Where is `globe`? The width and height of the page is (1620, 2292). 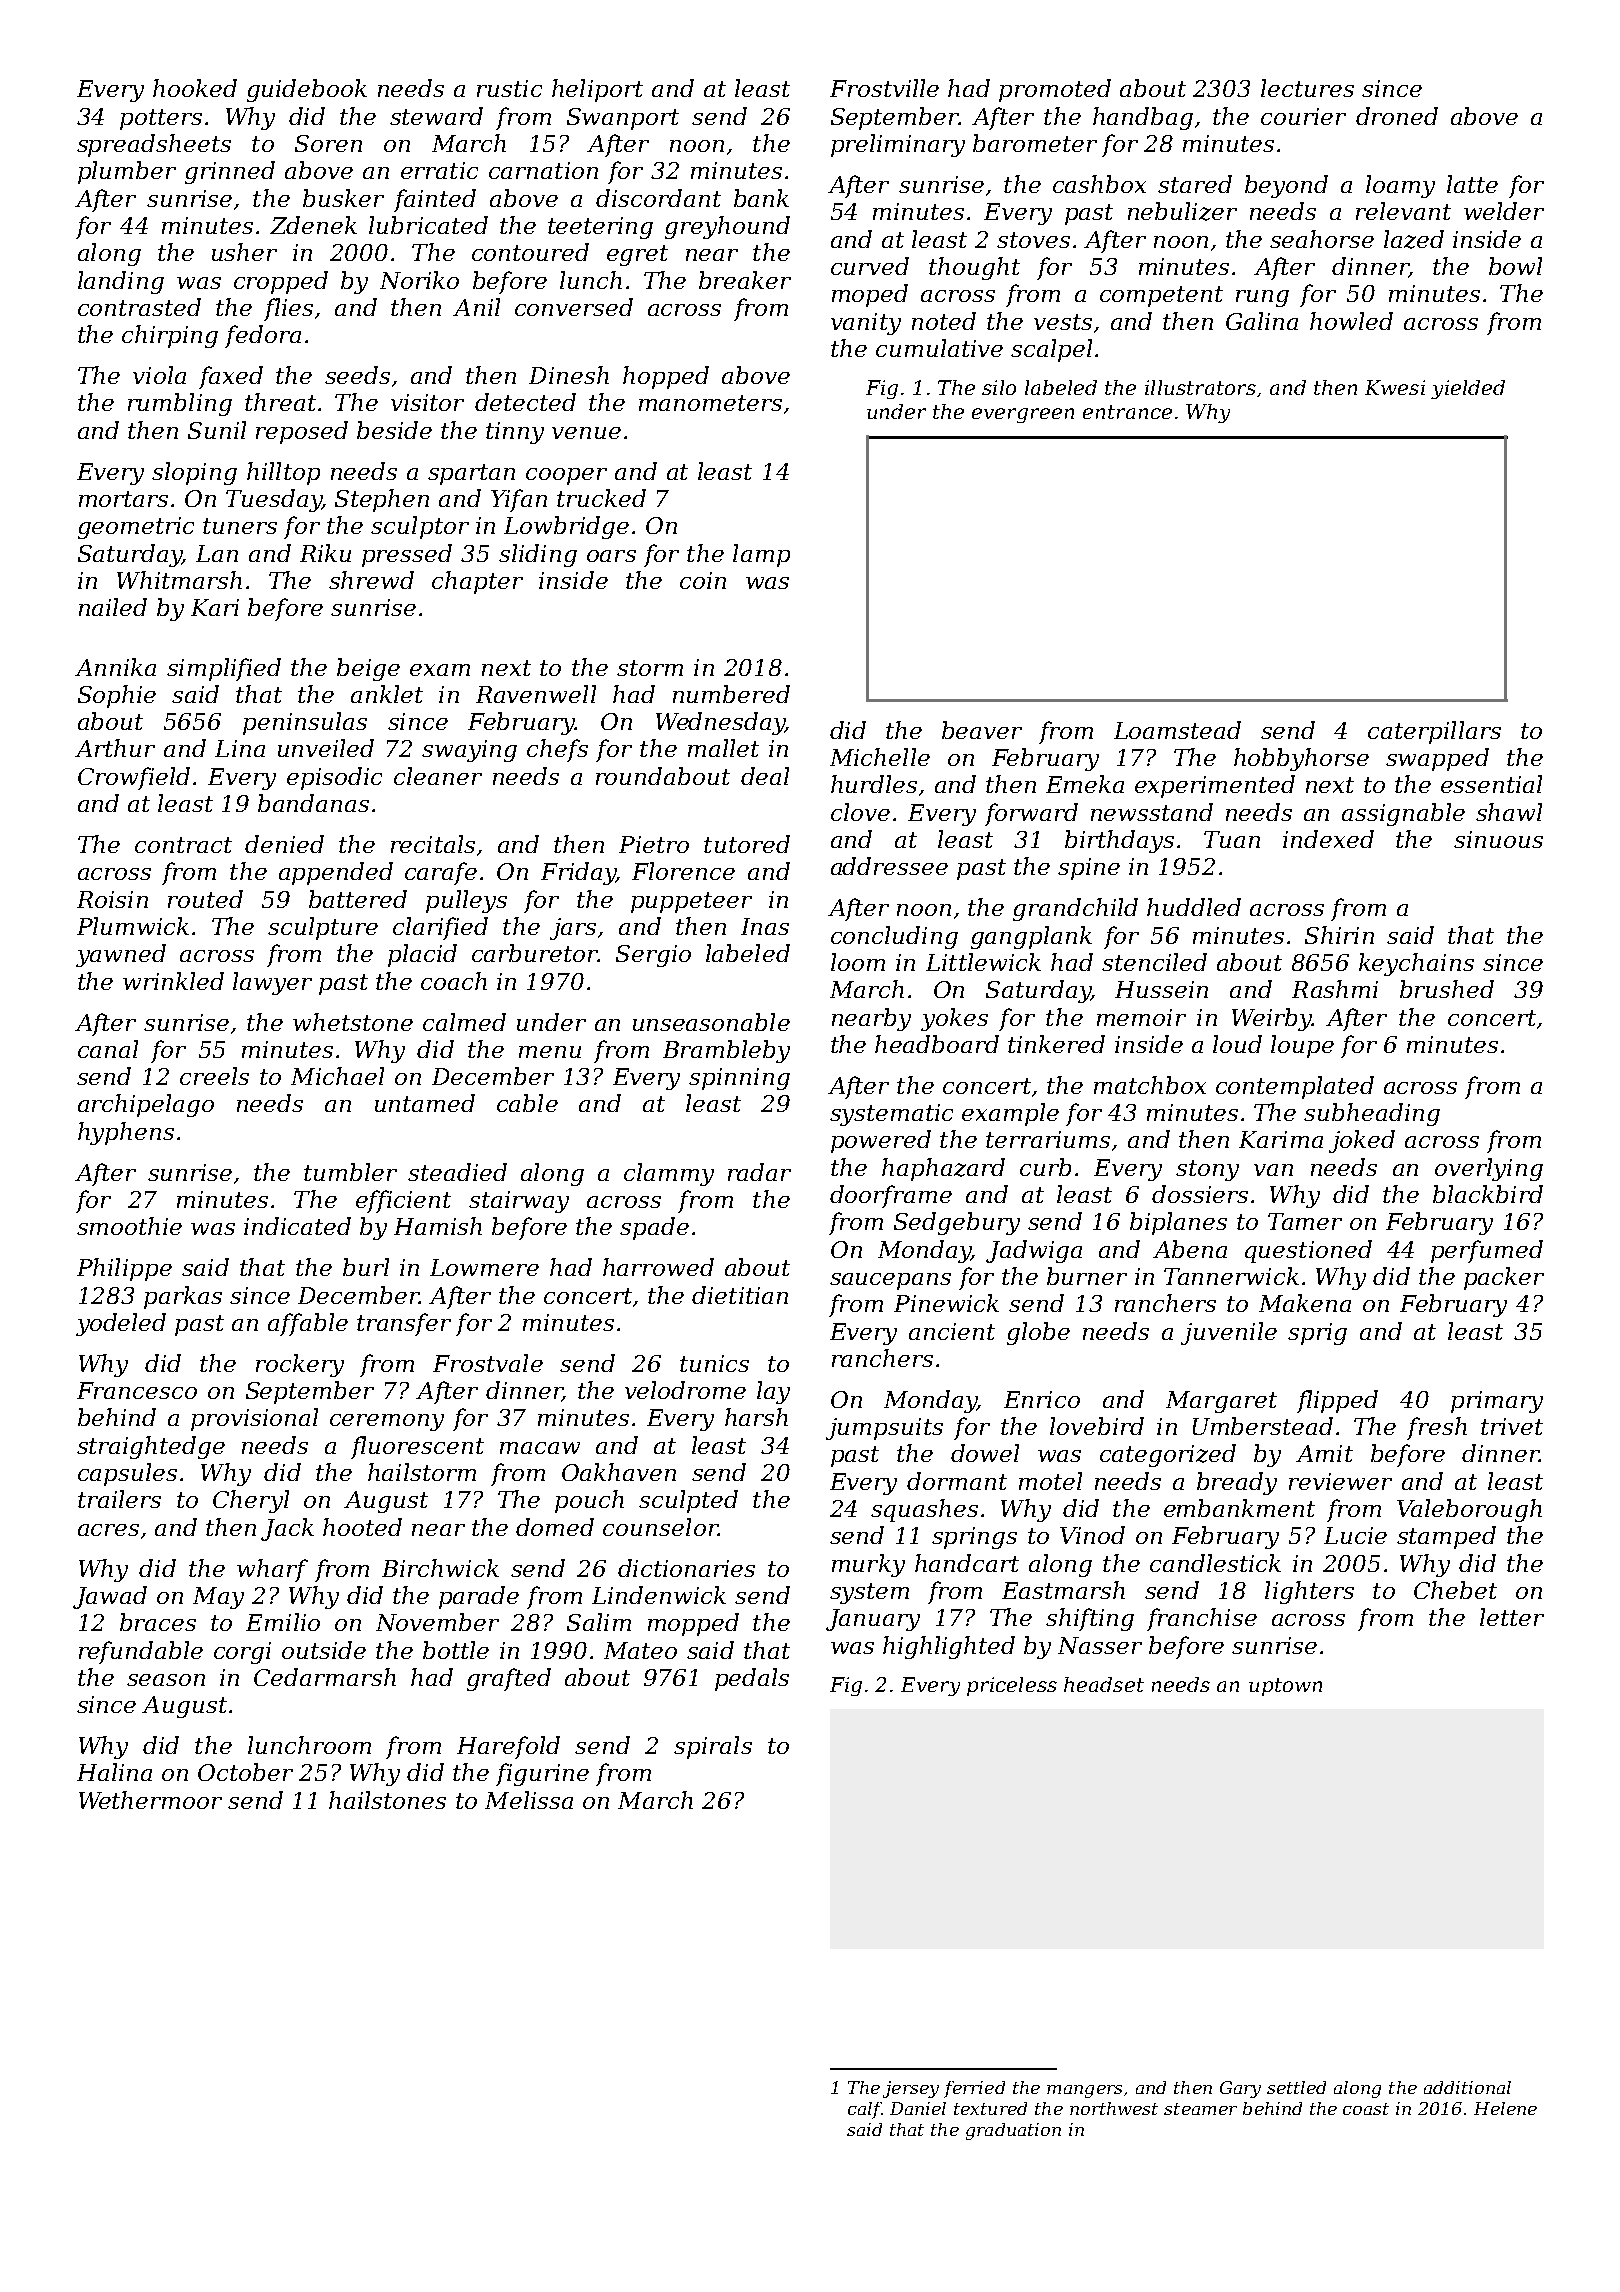
globe is located at coordinates (1038, 1333).
